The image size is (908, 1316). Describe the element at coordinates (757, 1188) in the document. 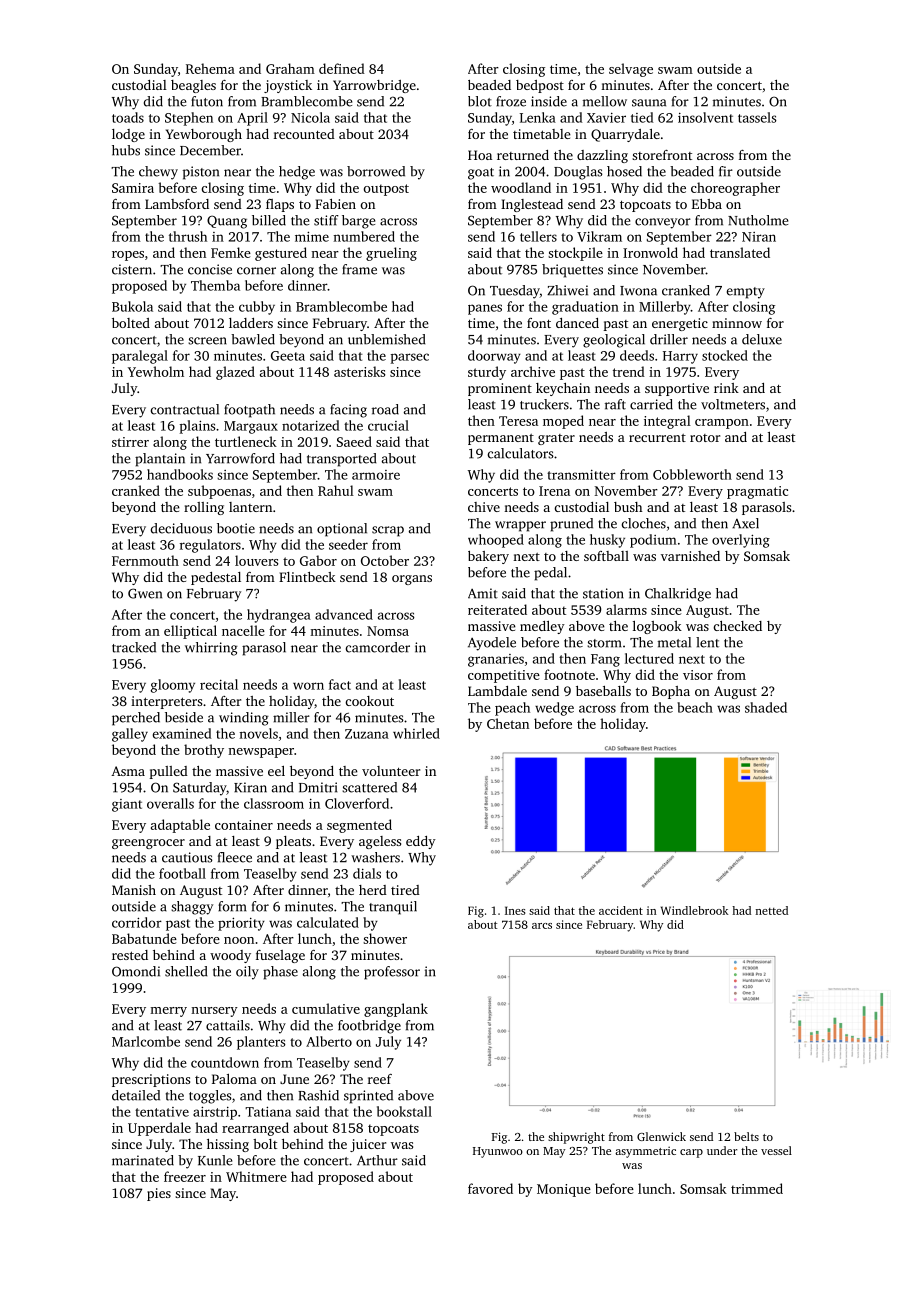

I see `trimmed` at that location.
